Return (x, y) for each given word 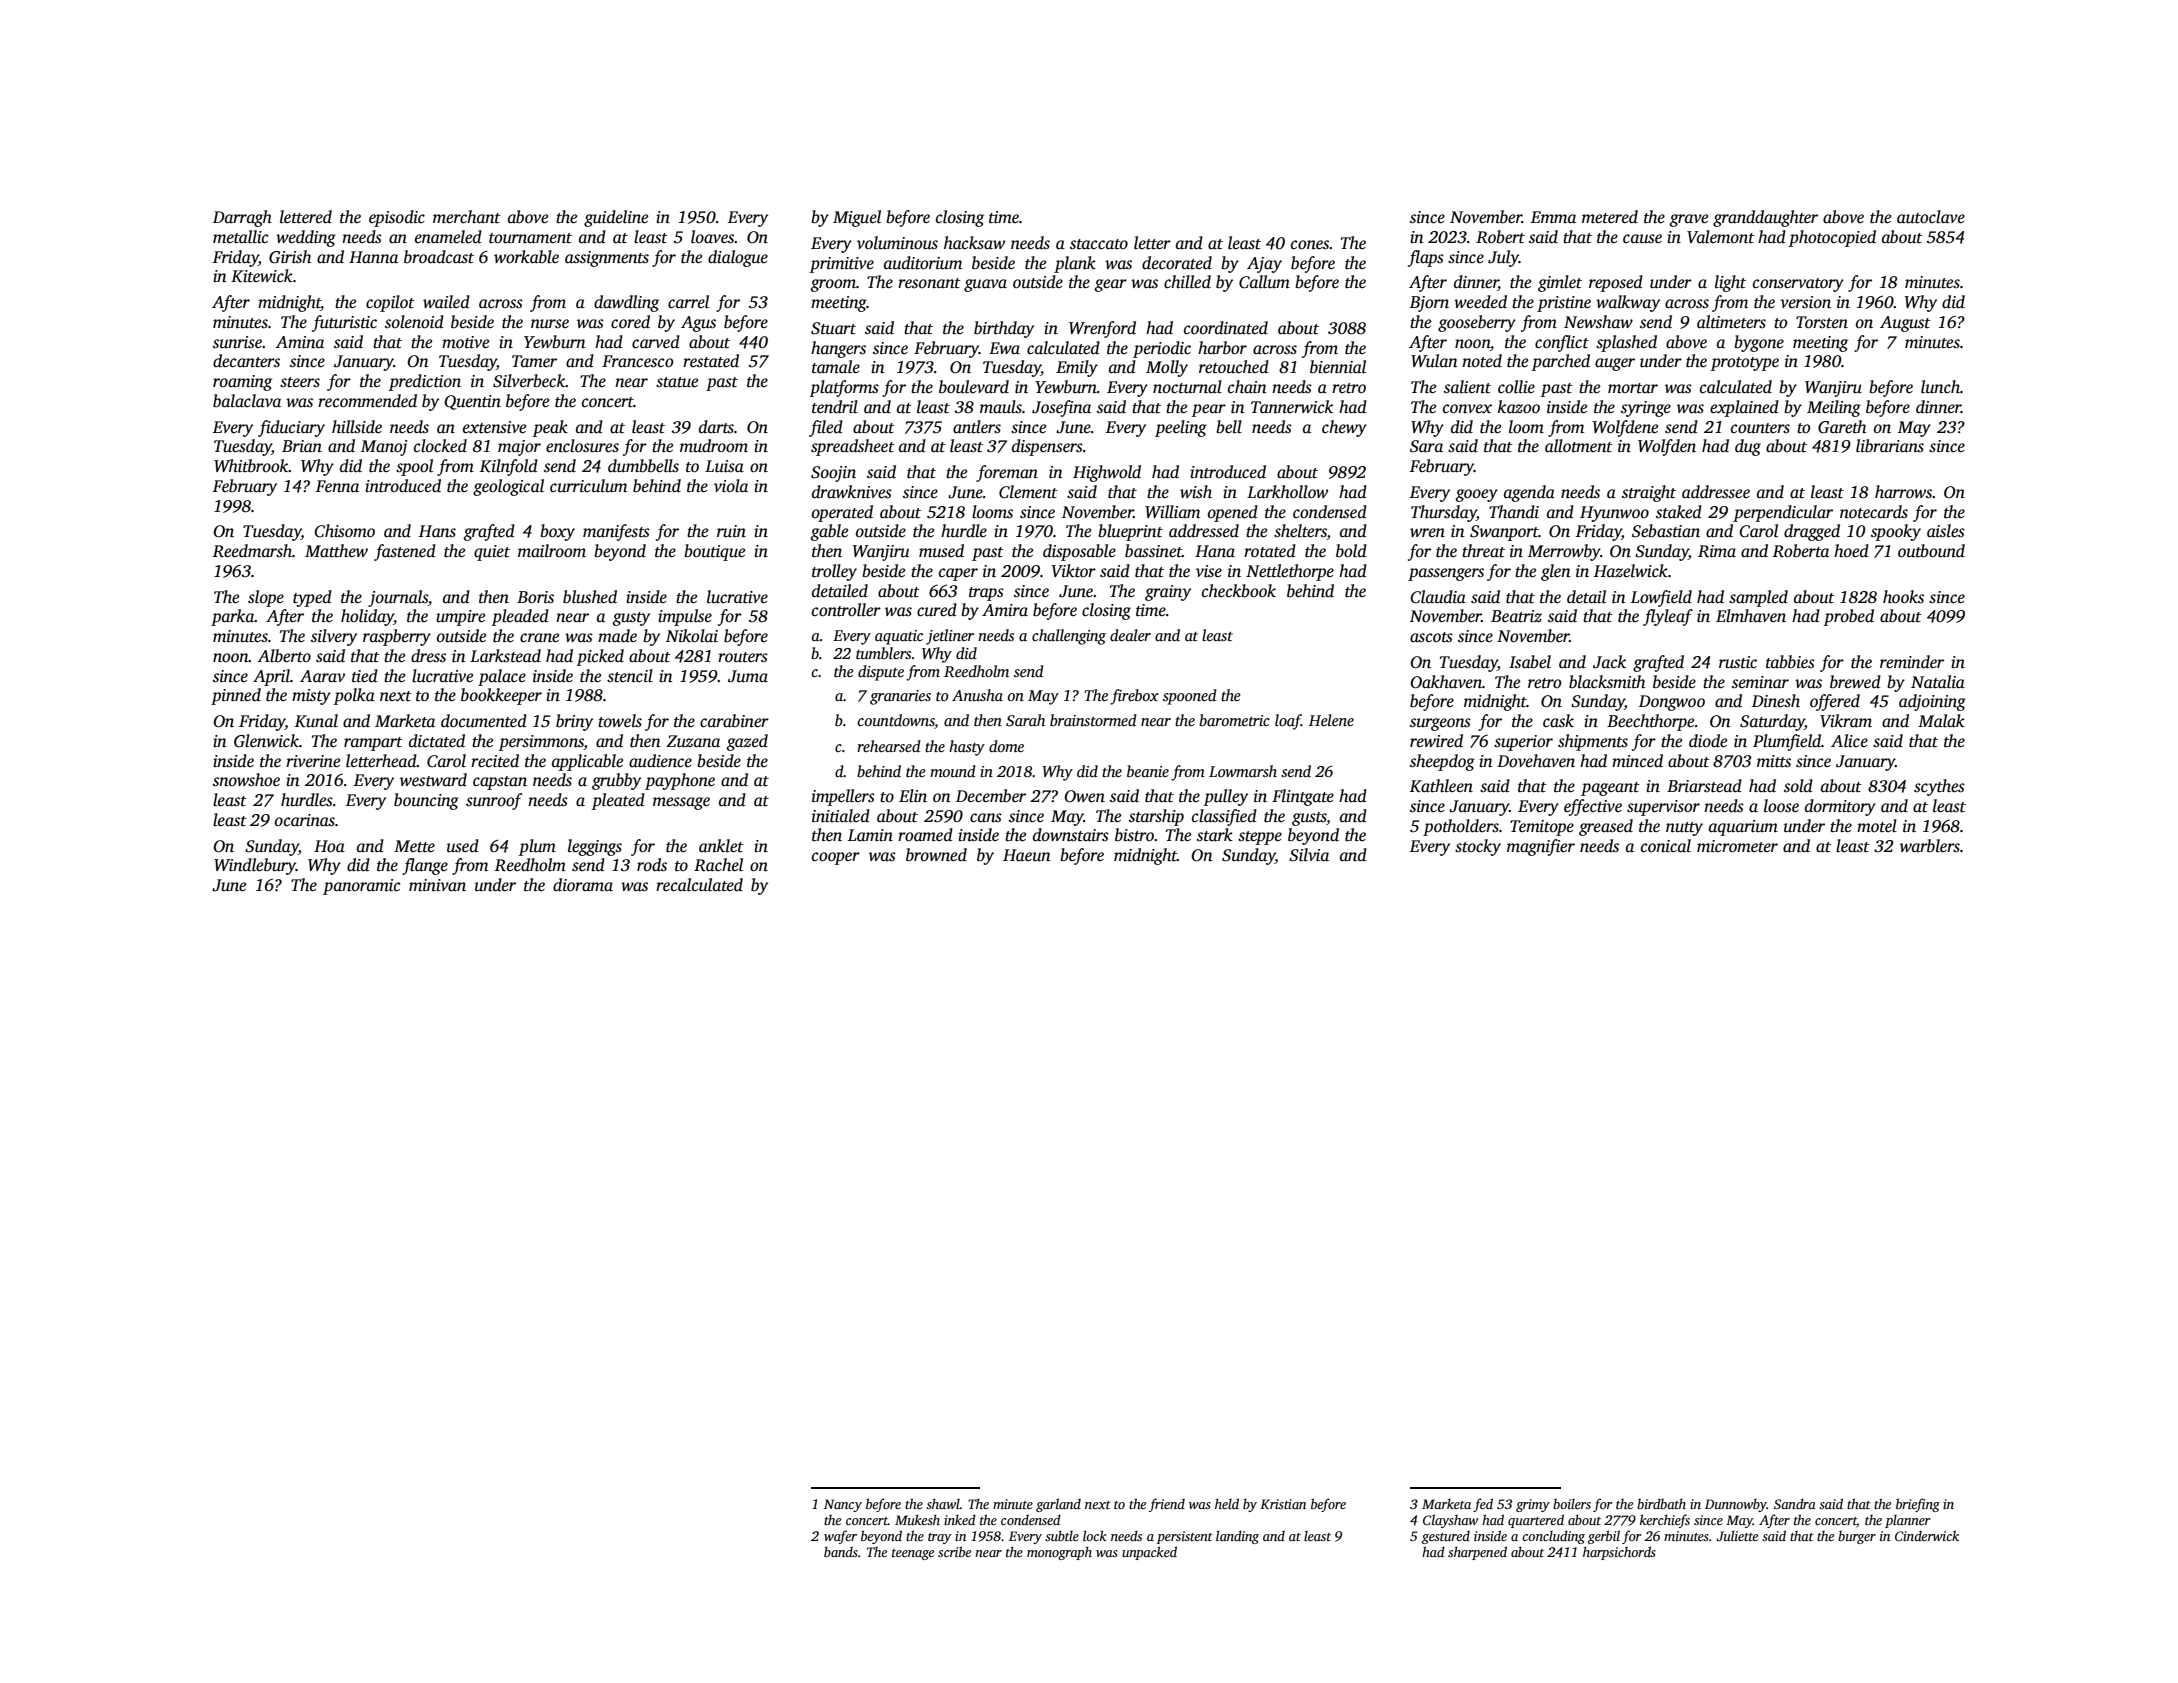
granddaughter (1765, 218)
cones (1310, 245)
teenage (913, 1554)
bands (841, 1551)
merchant (467, 217)
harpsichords (1619, 1553)
